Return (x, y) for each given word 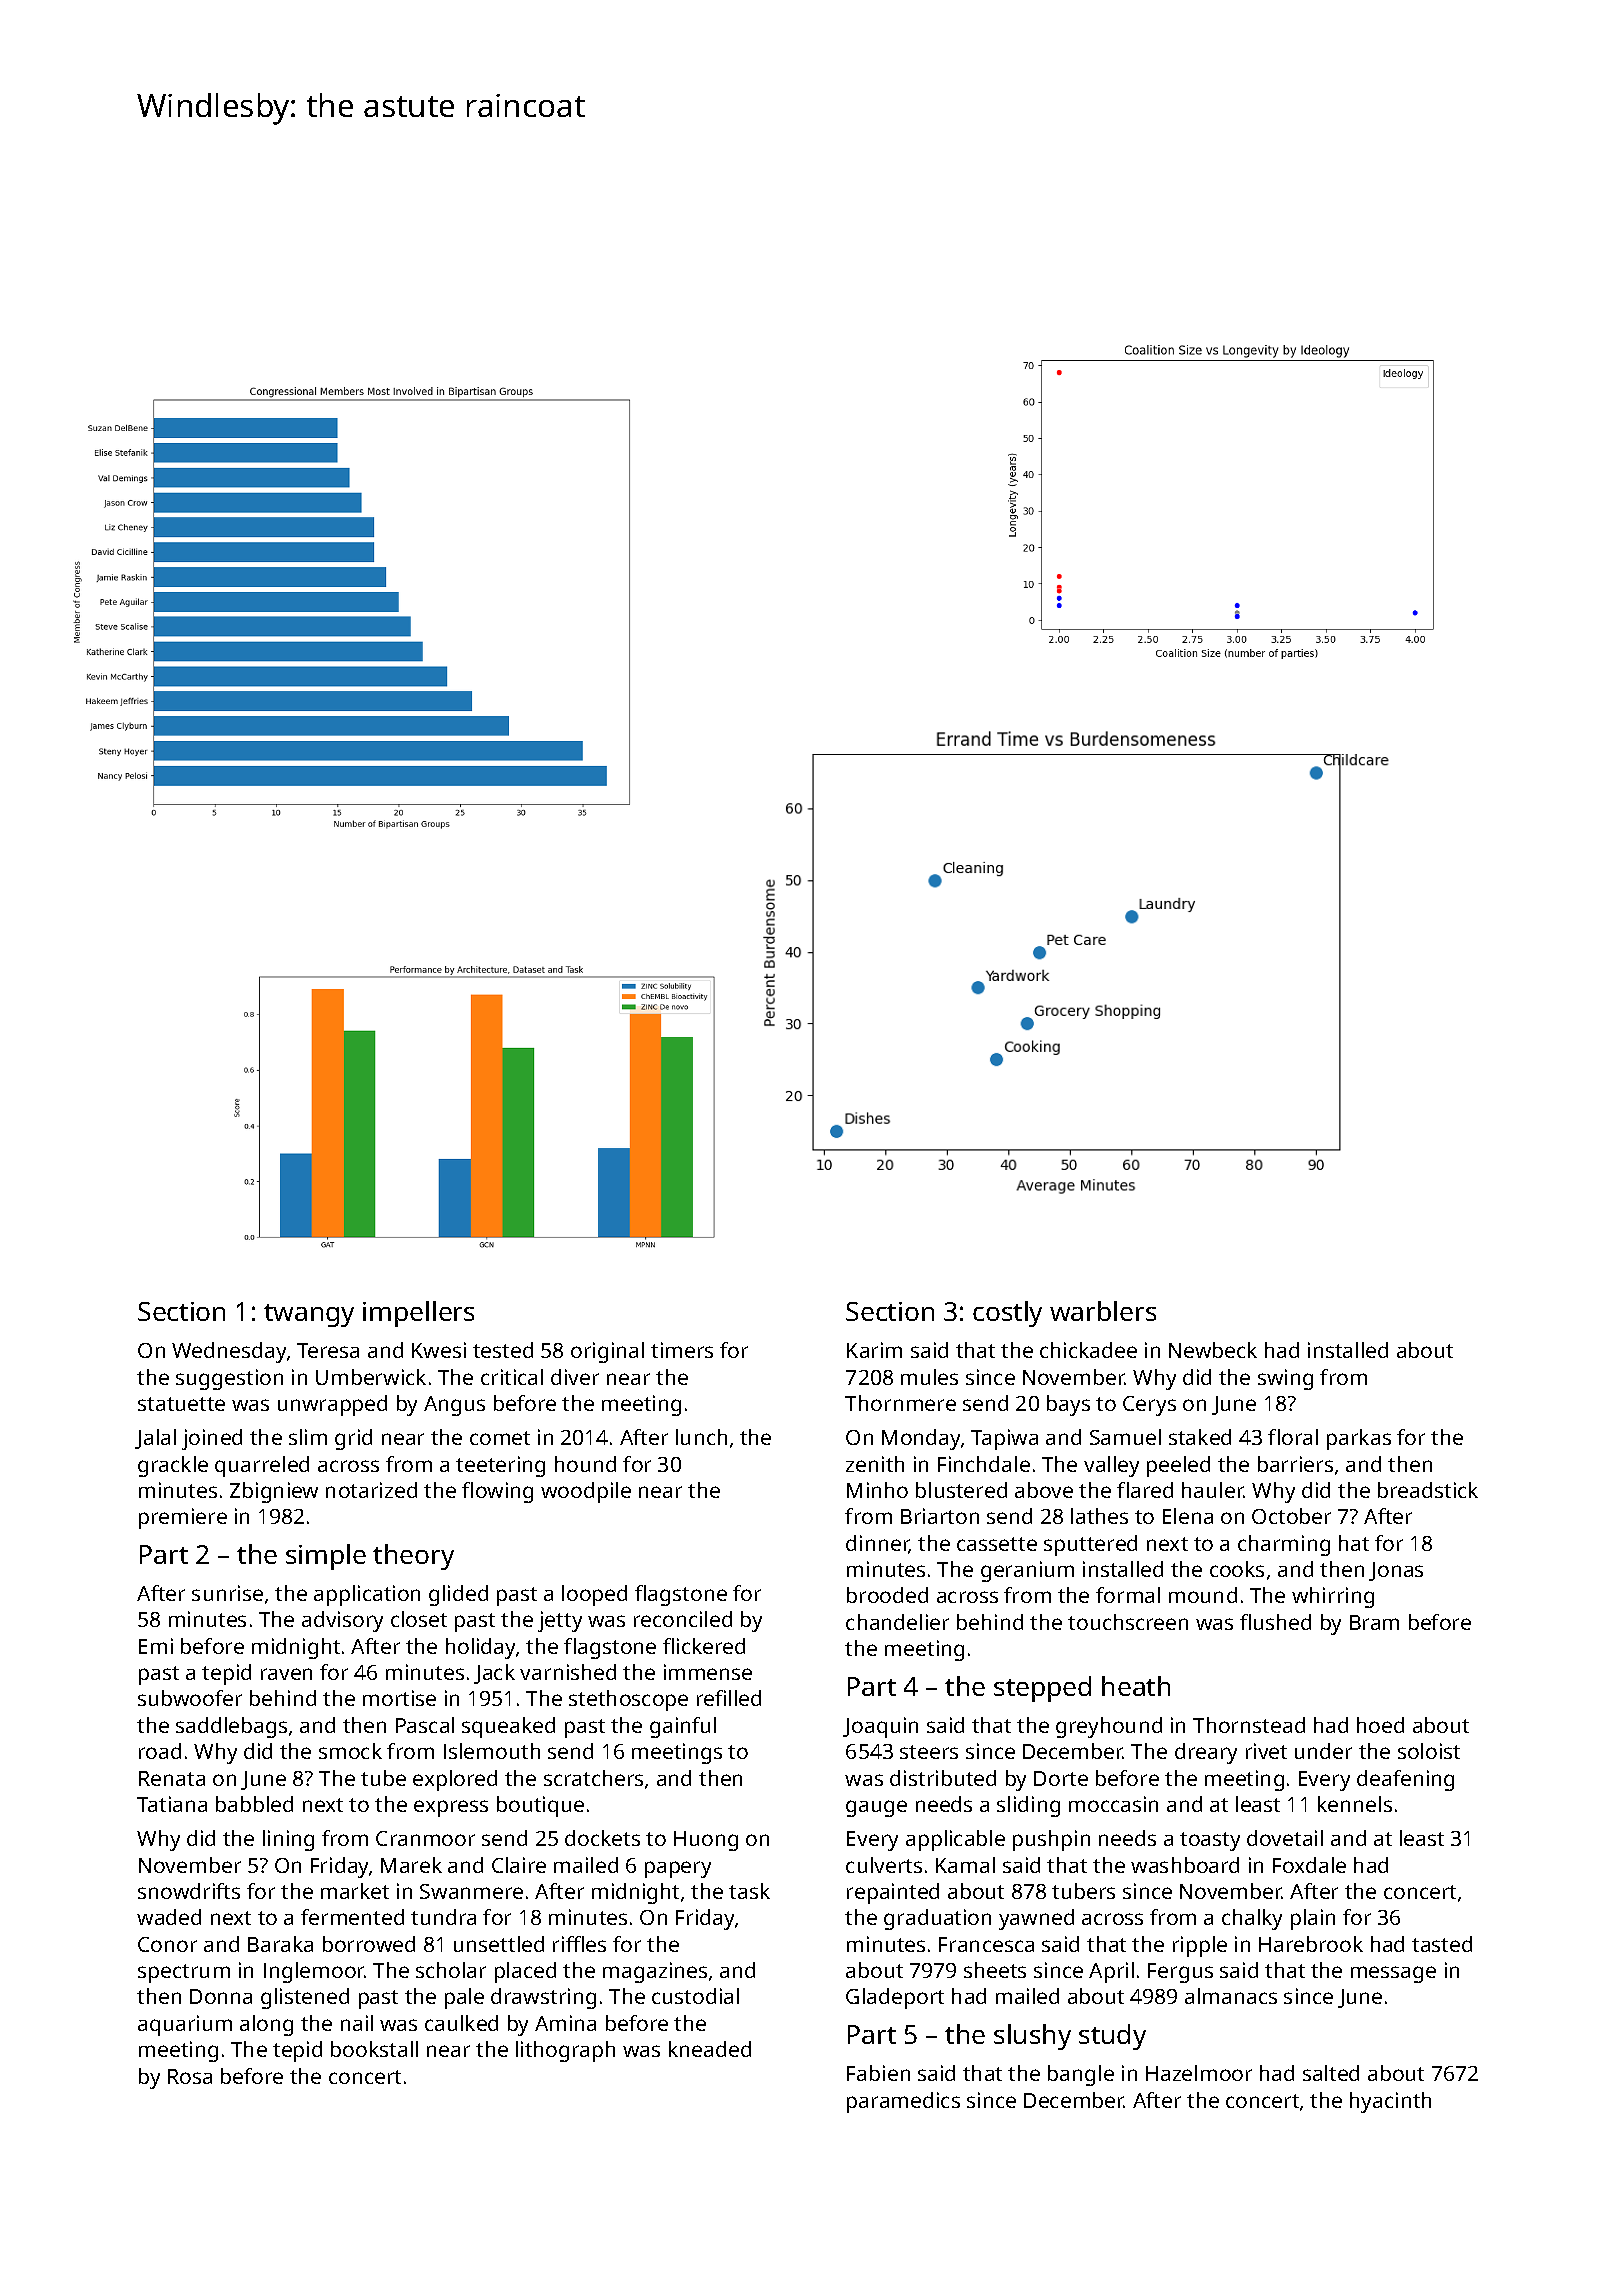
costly (1007, 1314)
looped (594, 1595)
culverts (884, 1865)
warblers (1103, 1311)
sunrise (227, 1593)
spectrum (184, 1973)
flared (1145, 1490)
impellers (418, 1314)
